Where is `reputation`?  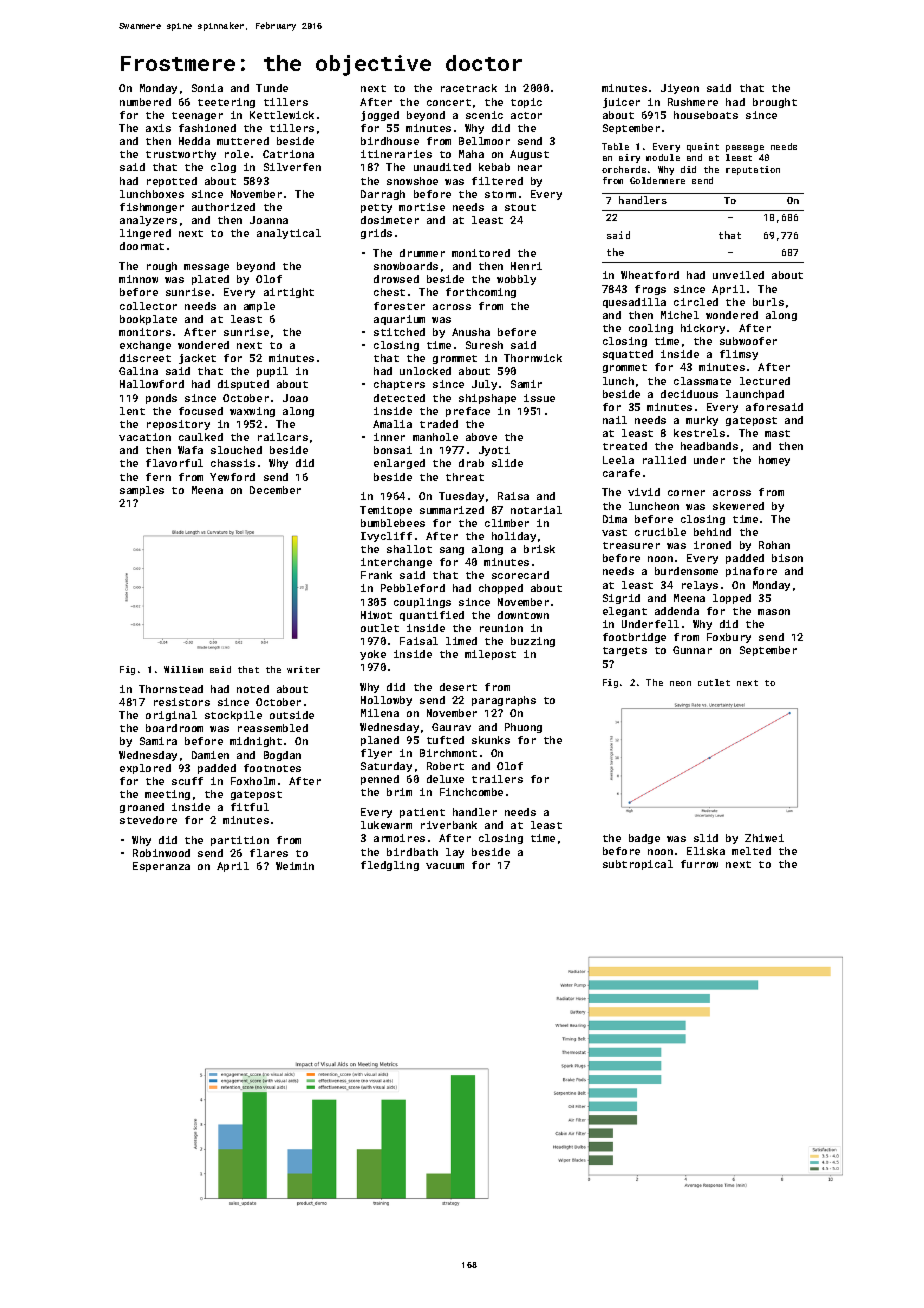
reputation is located at coordinates (753, 170).
